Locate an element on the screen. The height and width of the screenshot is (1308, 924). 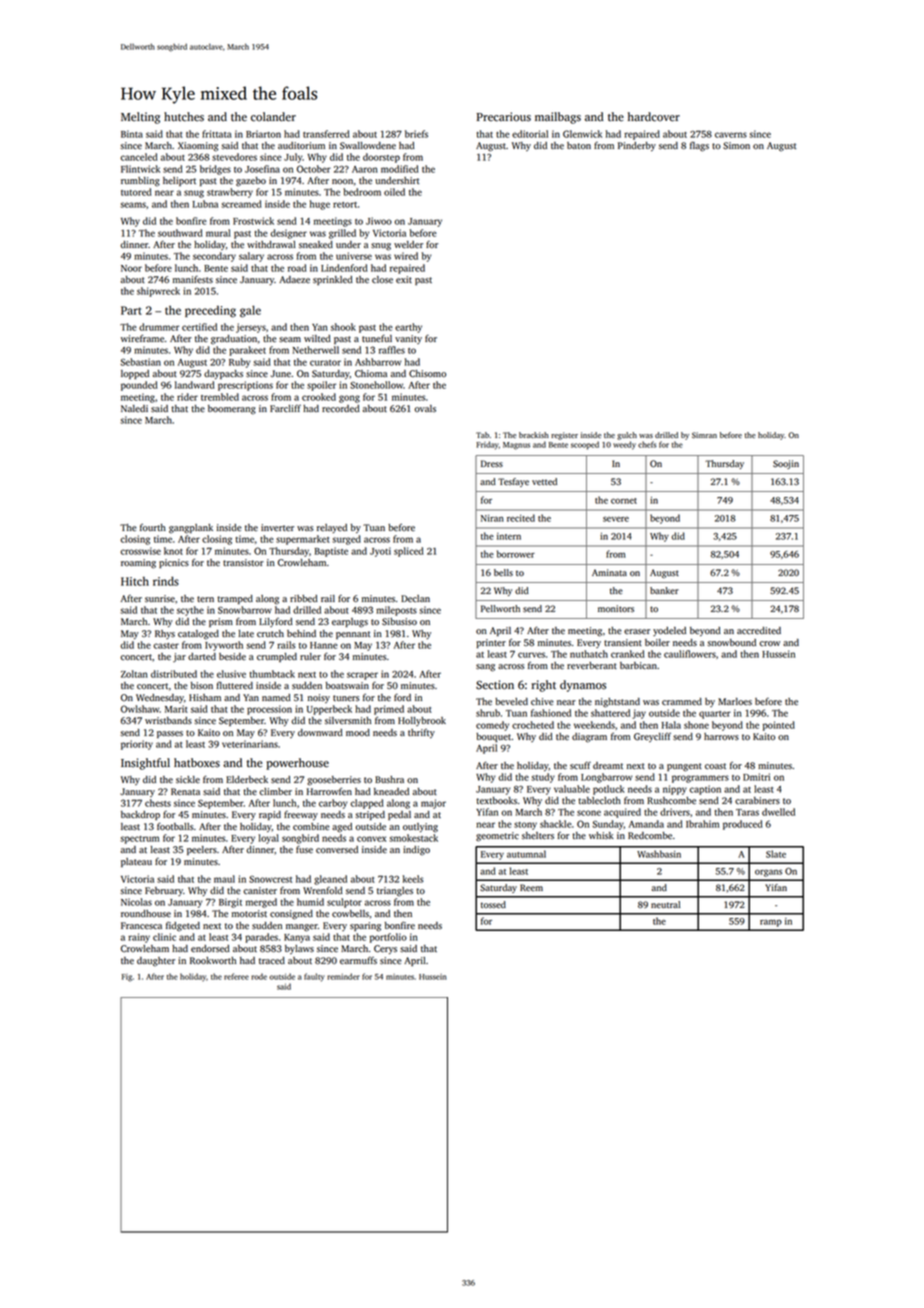
Zoltan is located at coordinates (134, 674).
